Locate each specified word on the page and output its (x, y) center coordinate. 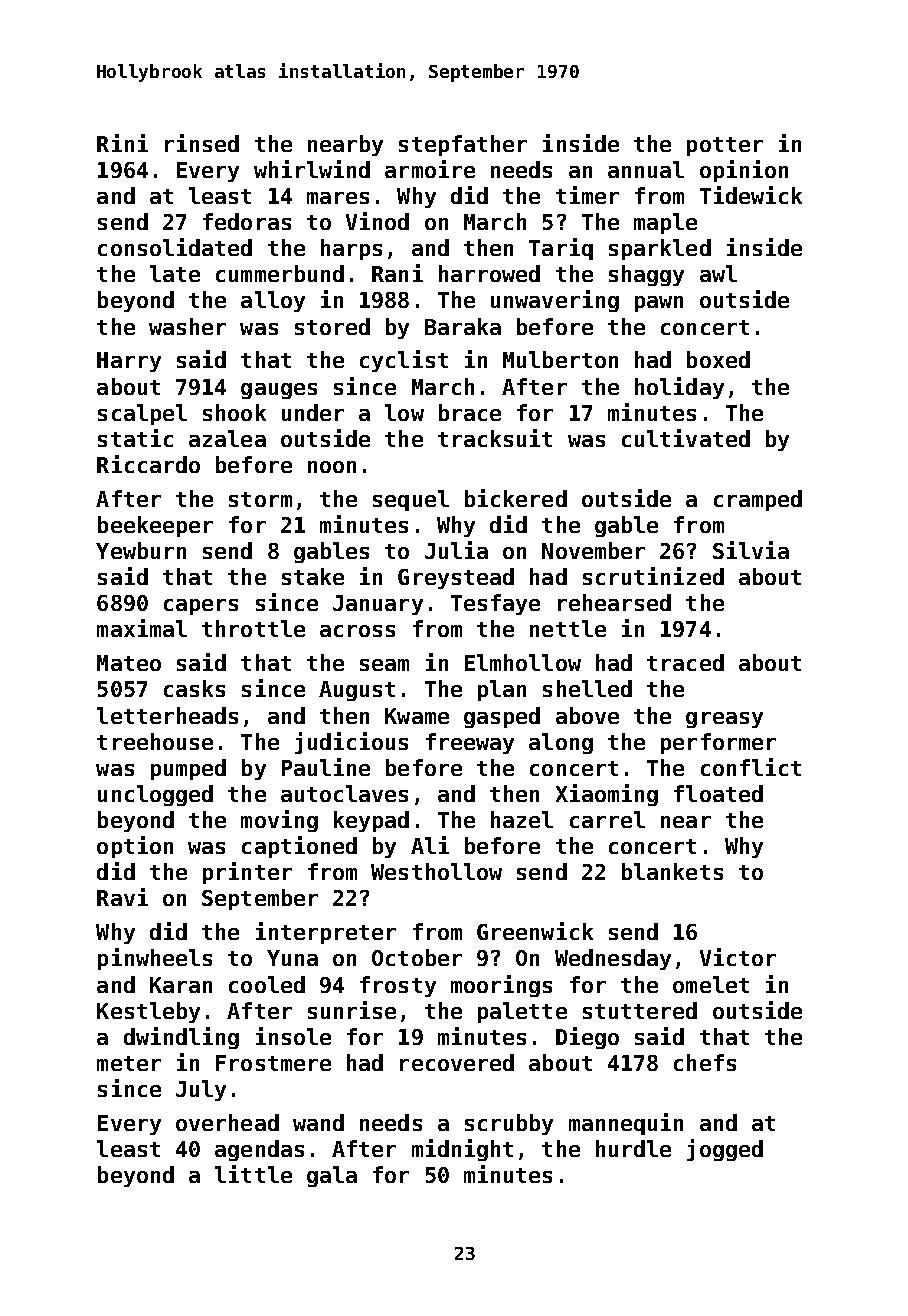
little (253, 1174)
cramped (758, 500)
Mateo (129, 663)
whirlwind (312, 169)
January (378, 605)
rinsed (202, 143)
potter (725, 146)
